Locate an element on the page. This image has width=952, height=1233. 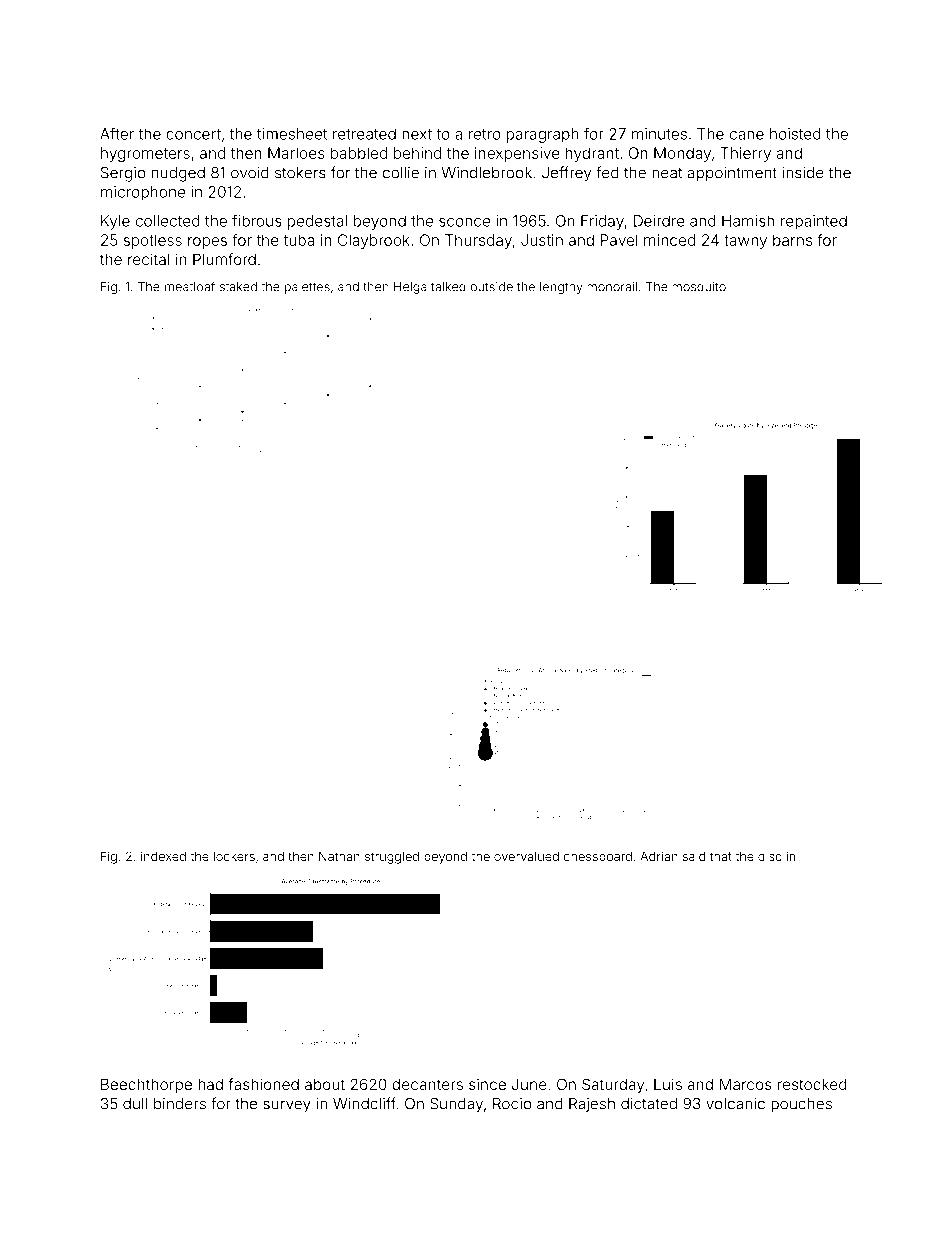
talked is located at coordinates (448, 287).
